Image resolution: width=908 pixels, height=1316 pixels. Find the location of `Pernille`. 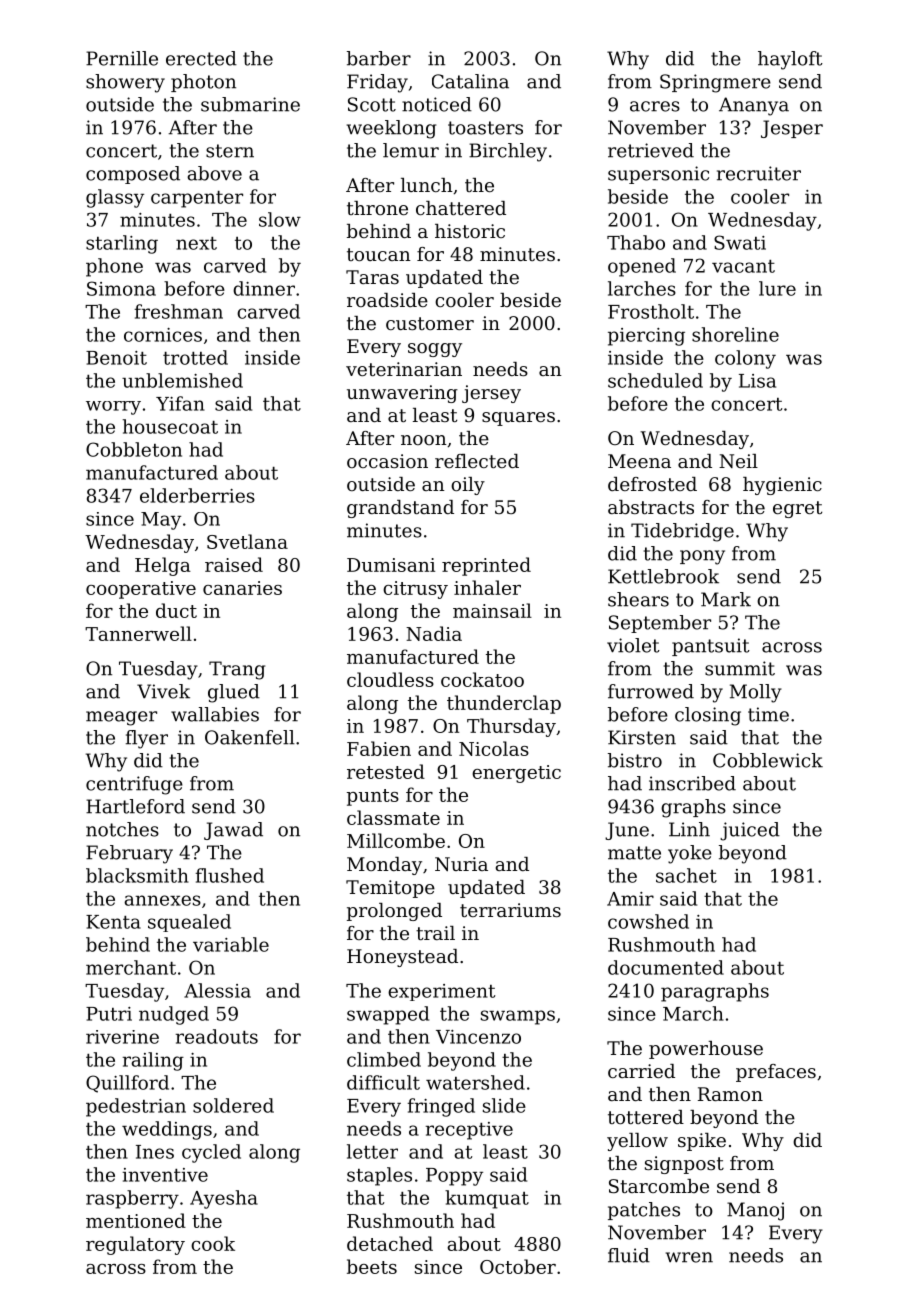

Pernille is located at coordinates (122, 58).
